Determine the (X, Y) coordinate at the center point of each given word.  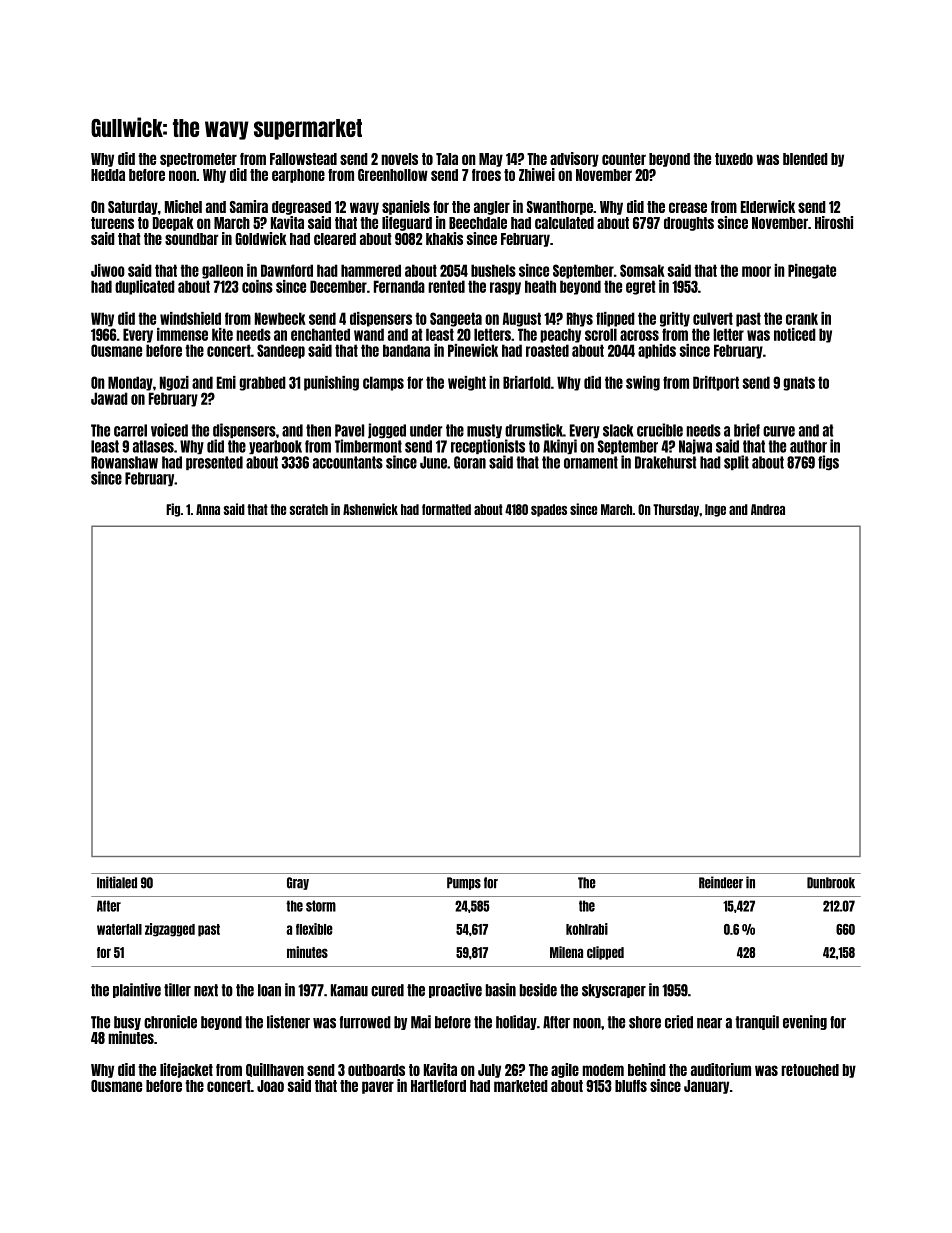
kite (222, 334)
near (709, 1023)
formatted (446, 509)
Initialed (117, 882)
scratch (309, 509)
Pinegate (812, 271)
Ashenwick (370, 509)
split (736, 462)
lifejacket (186, 1070)
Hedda (108, 175)
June (433, 462)
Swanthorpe (560, 208)
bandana (406, 350)
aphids (657, 351)
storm (321, 906)
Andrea (768, 509)
